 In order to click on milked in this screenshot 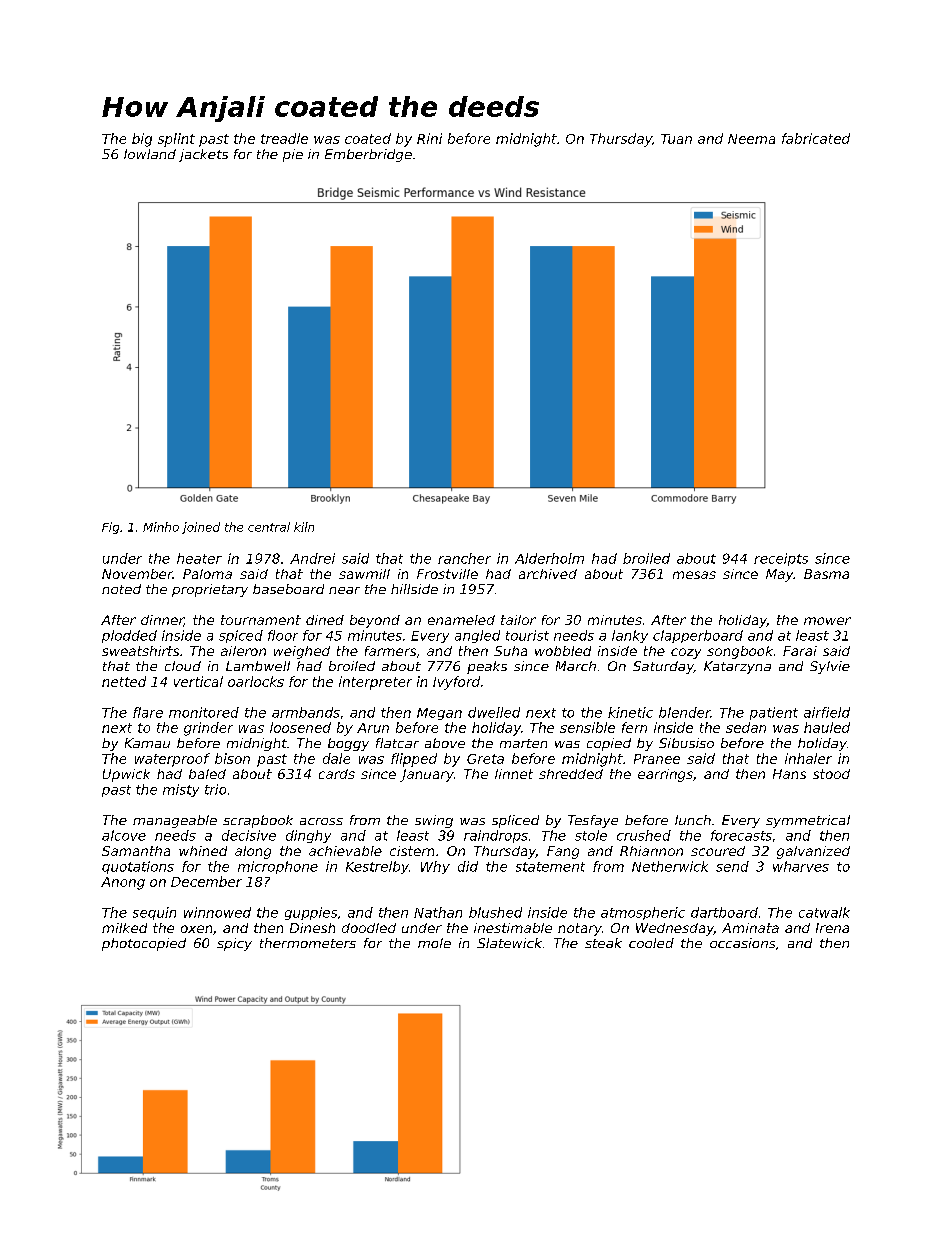, I will do `click(124, 928)`.
